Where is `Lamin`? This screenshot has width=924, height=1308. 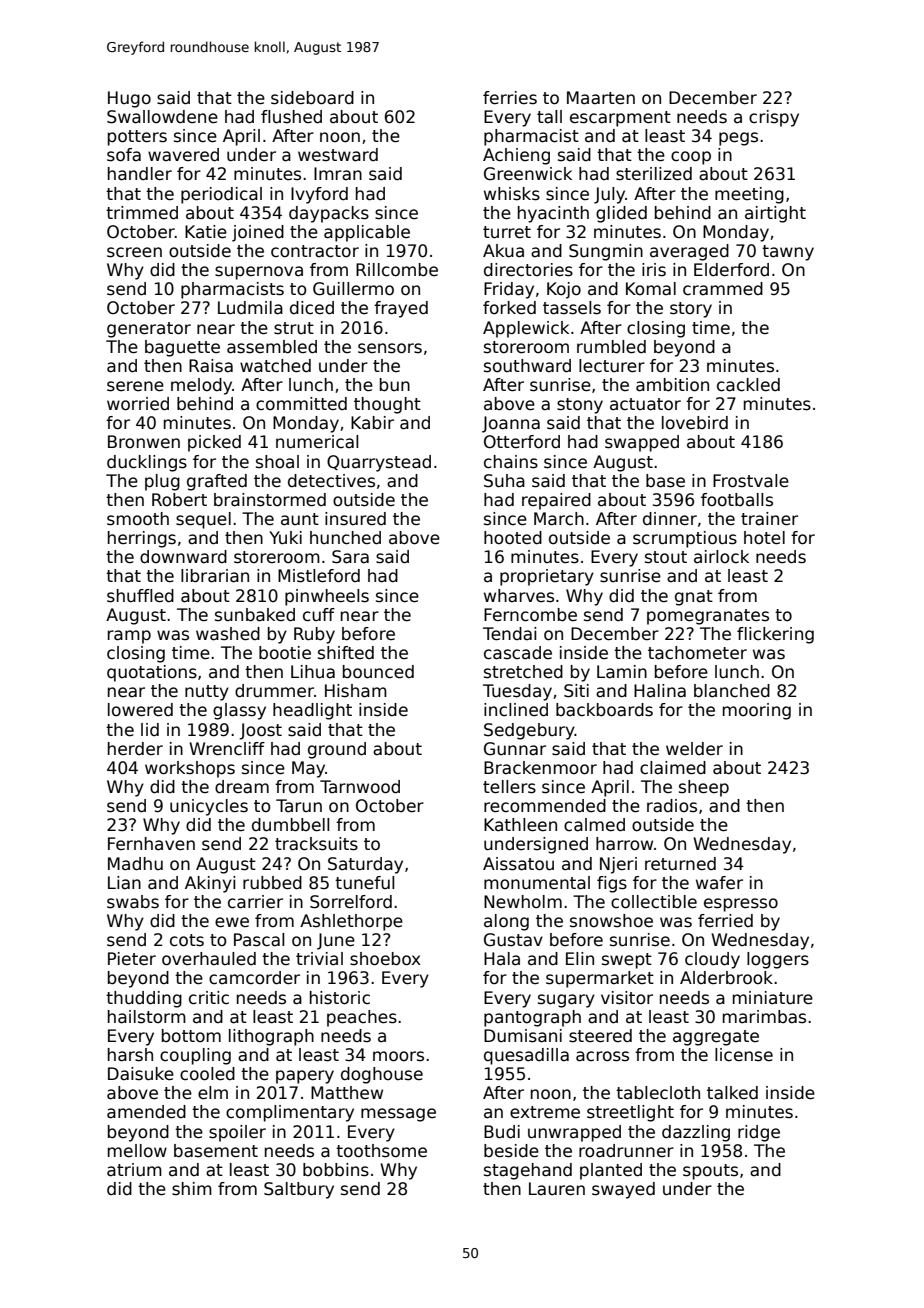 Lamin is located at coordinates (622, 672).
